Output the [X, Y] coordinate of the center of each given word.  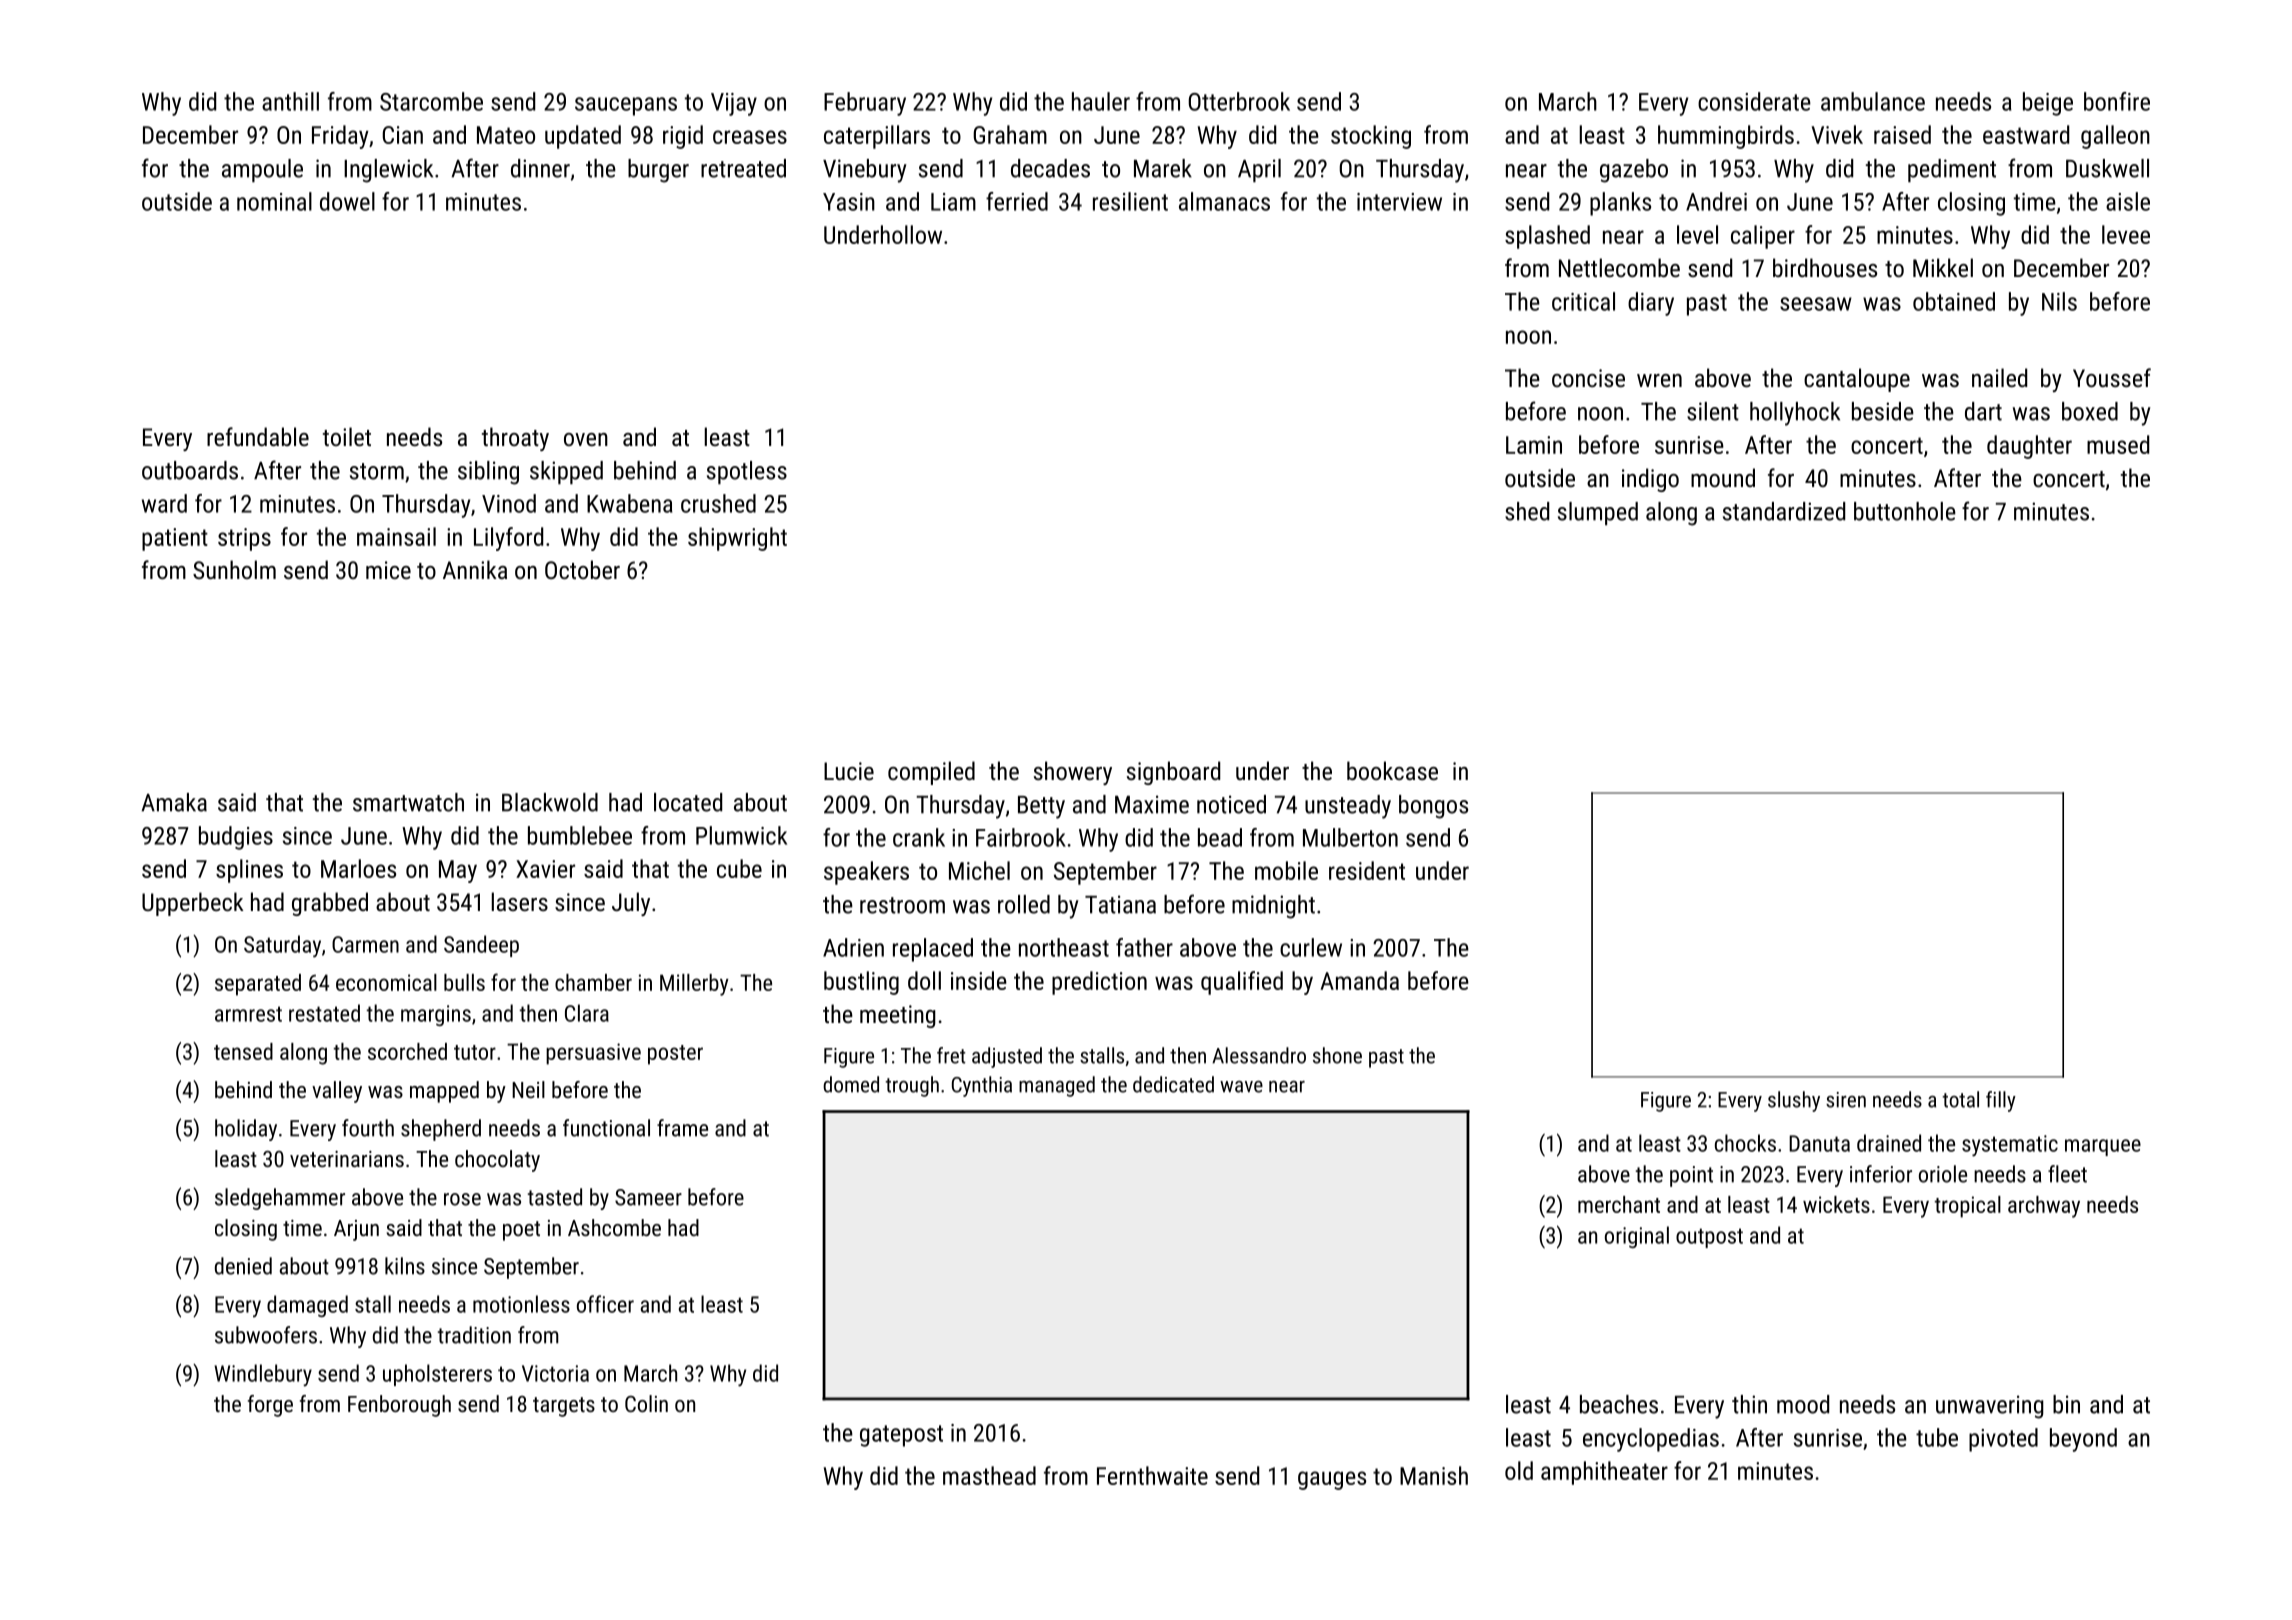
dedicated [1173, 1084]
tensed [243, 1051]
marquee [2103, 1147]
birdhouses [1825, 267]
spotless [747, 472]
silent [1713, 411]
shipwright [737, 539]
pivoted [2003, 1440]
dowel [347, 201]
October [582, 569]
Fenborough [399, 1406]
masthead [989, 1475]
